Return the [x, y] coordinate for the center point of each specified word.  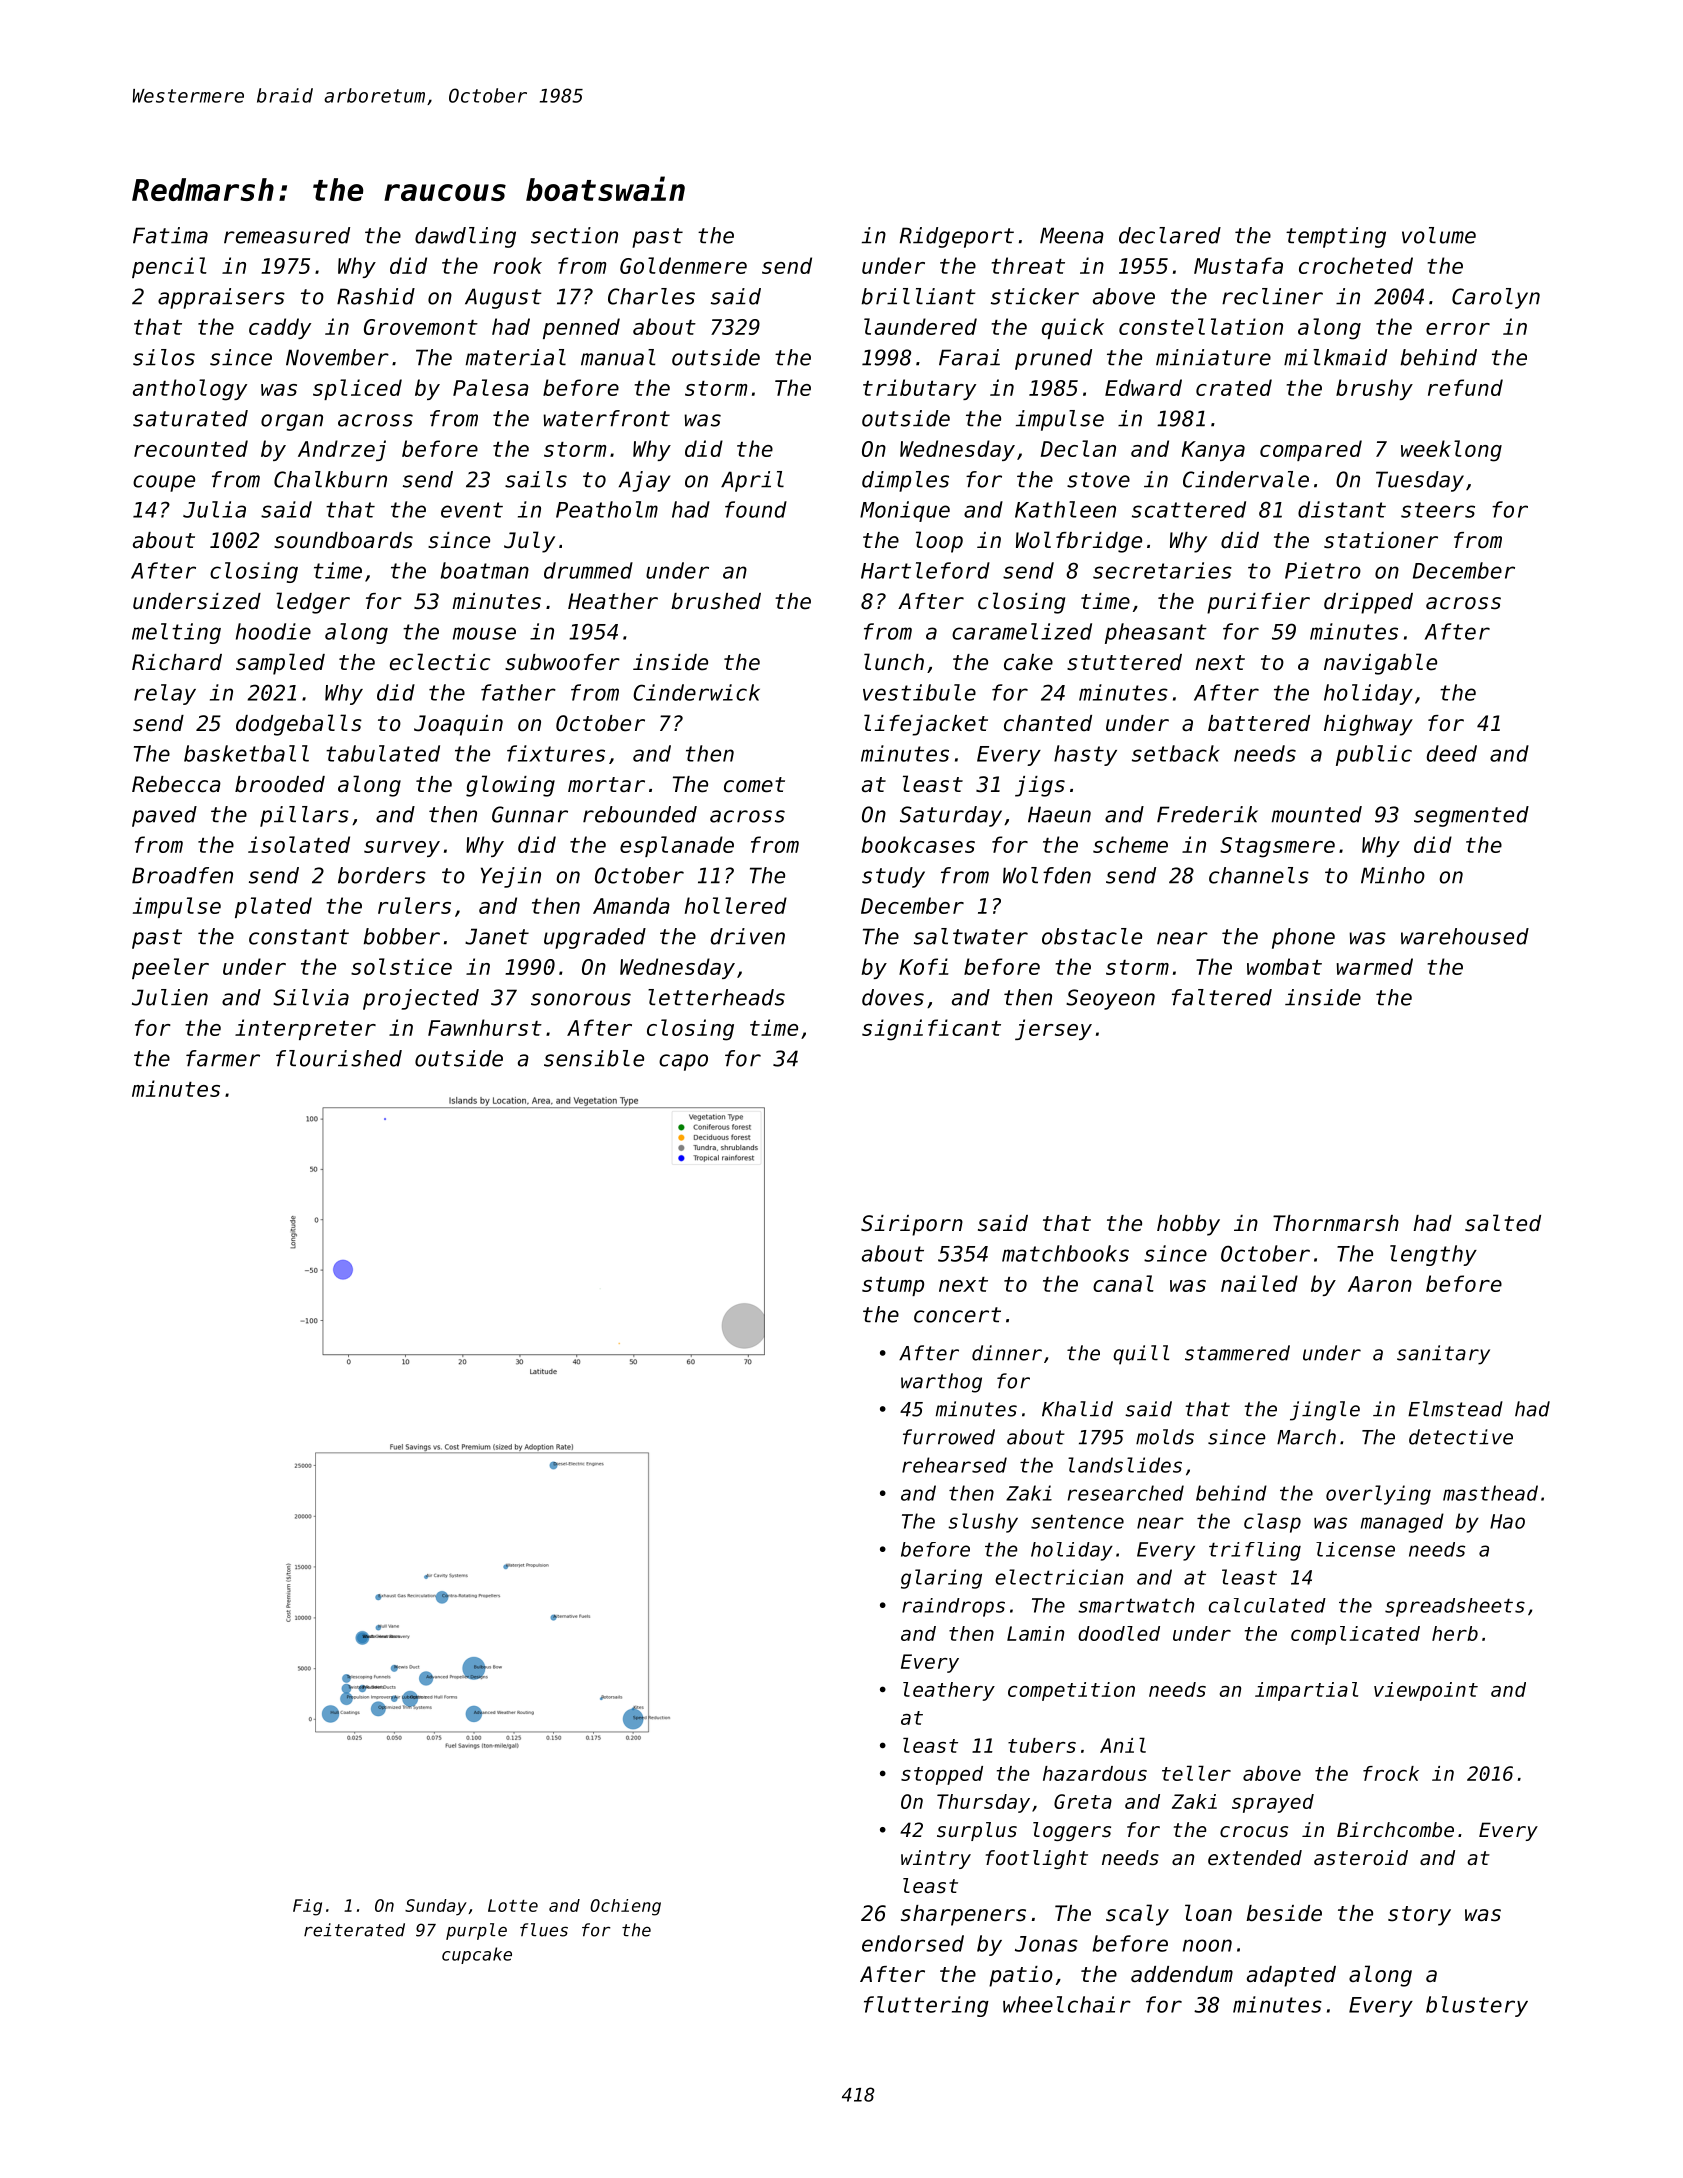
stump [893, 1286]
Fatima [170, 235]
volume [1439, 235]
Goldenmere [683, 265]
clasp [1272, 1523]
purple [476, 1931]
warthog [941, 1383]
